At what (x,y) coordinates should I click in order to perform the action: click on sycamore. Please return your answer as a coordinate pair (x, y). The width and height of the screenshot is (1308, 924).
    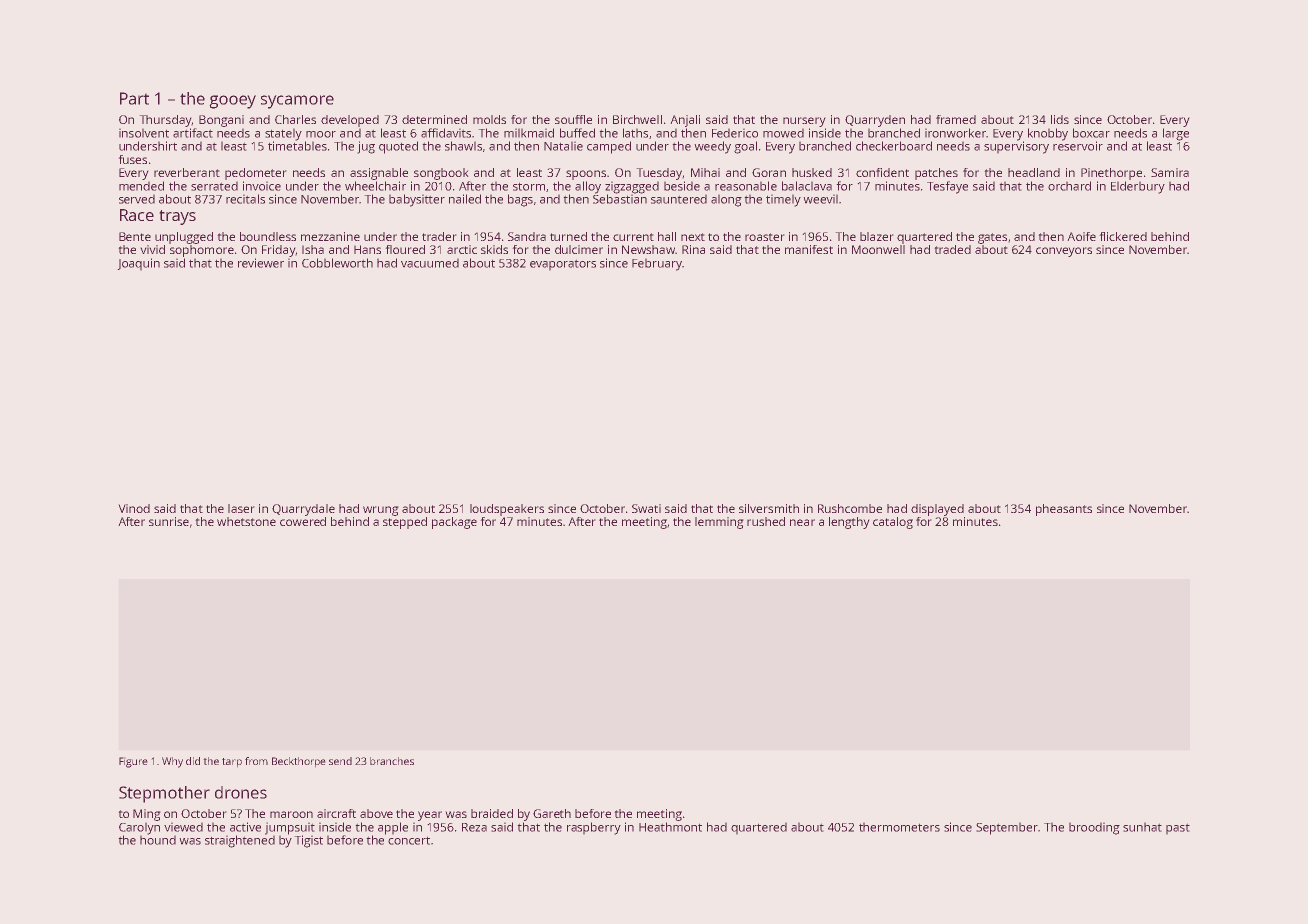
    Looking at the image, I should click on (297, 102).
